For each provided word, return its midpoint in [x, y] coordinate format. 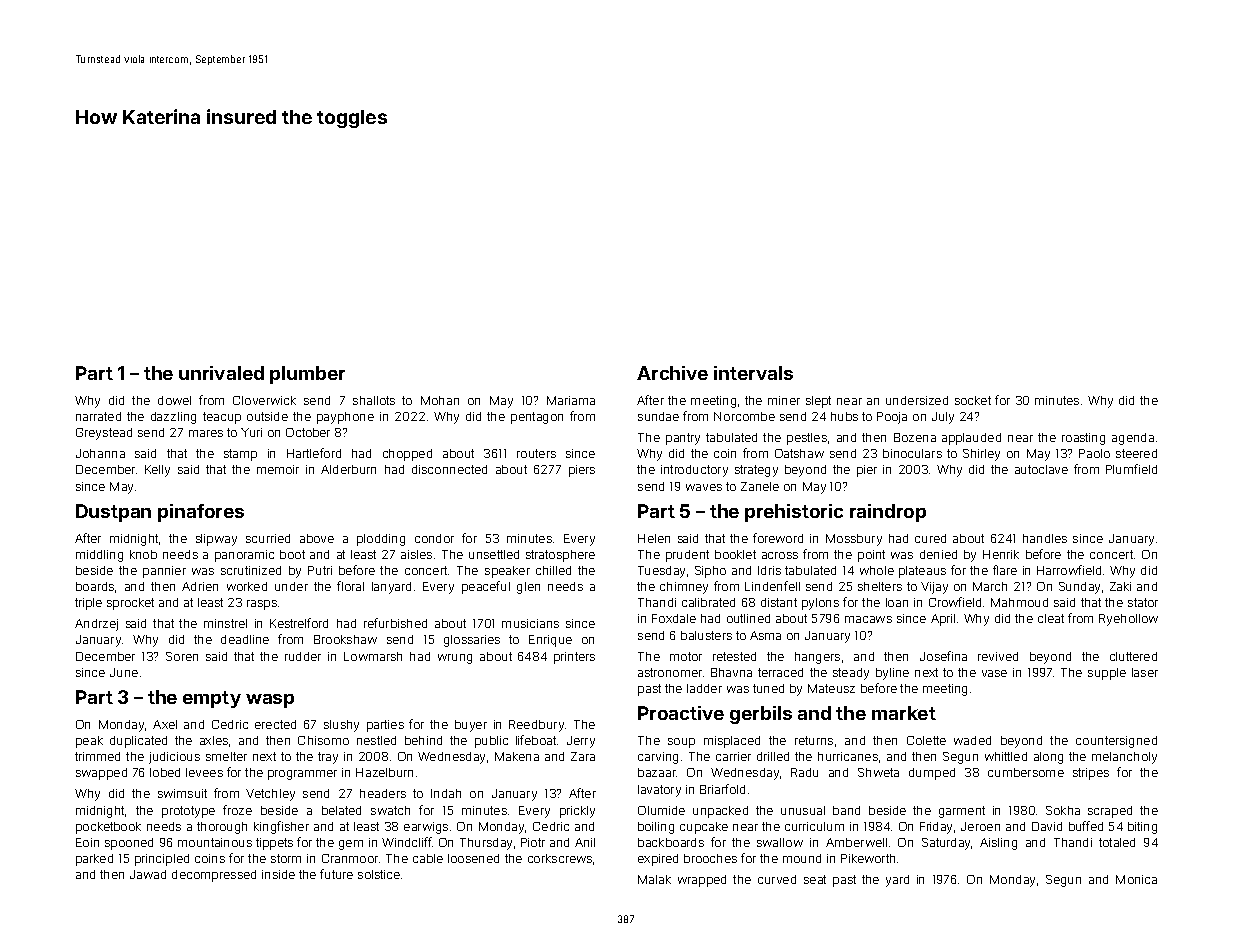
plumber [307, 375]
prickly [577, 812]
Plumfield [1131, 469]
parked [94, 860]
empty [212, 699]
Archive [672, 373]
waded [972, 740]
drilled [773, 756]
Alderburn [348, 469]
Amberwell [856, 842]
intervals [753, 373]
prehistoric [794, 513]
